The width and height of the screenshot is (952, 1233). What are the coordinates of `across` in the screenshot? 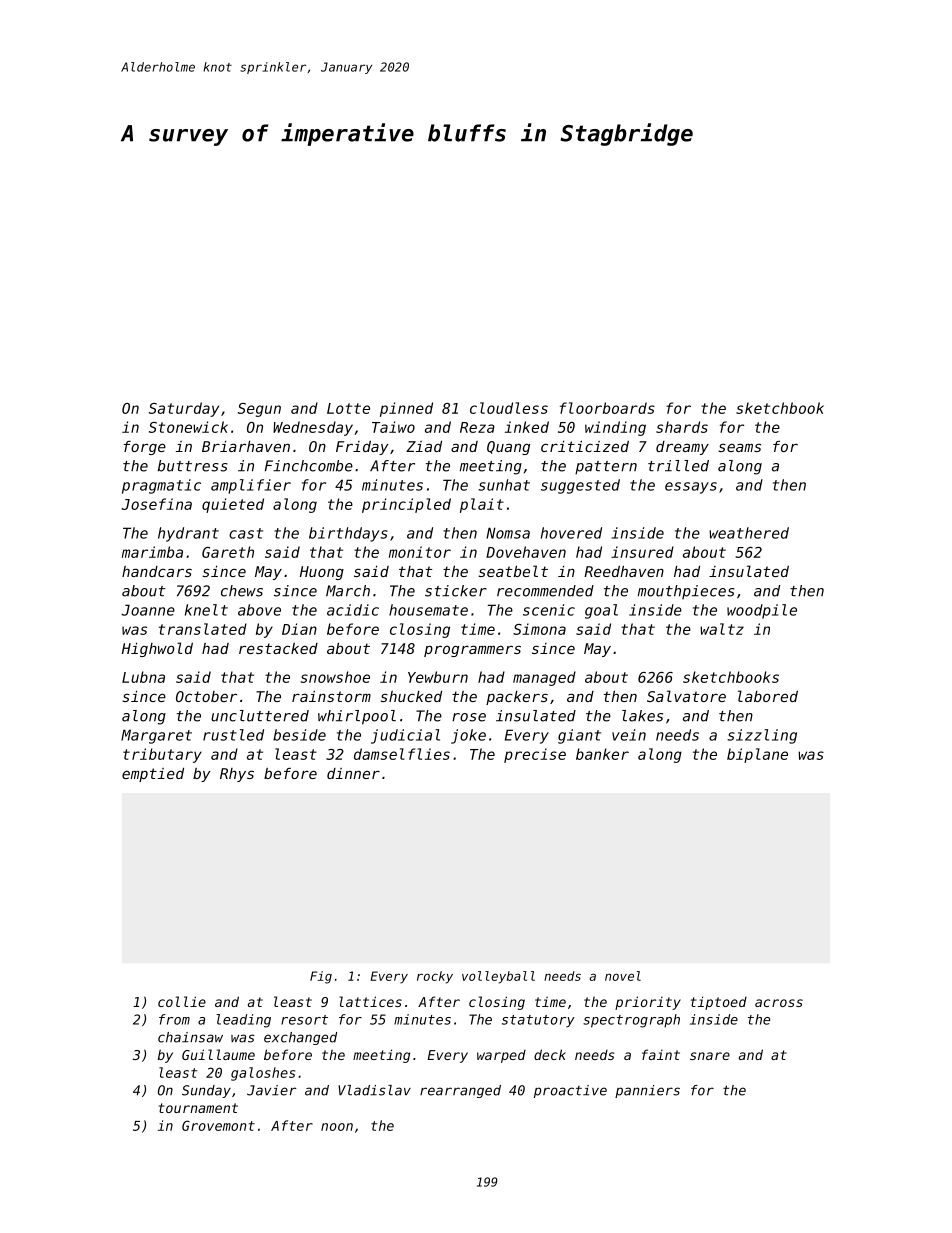 It's located at (779, 1003).
